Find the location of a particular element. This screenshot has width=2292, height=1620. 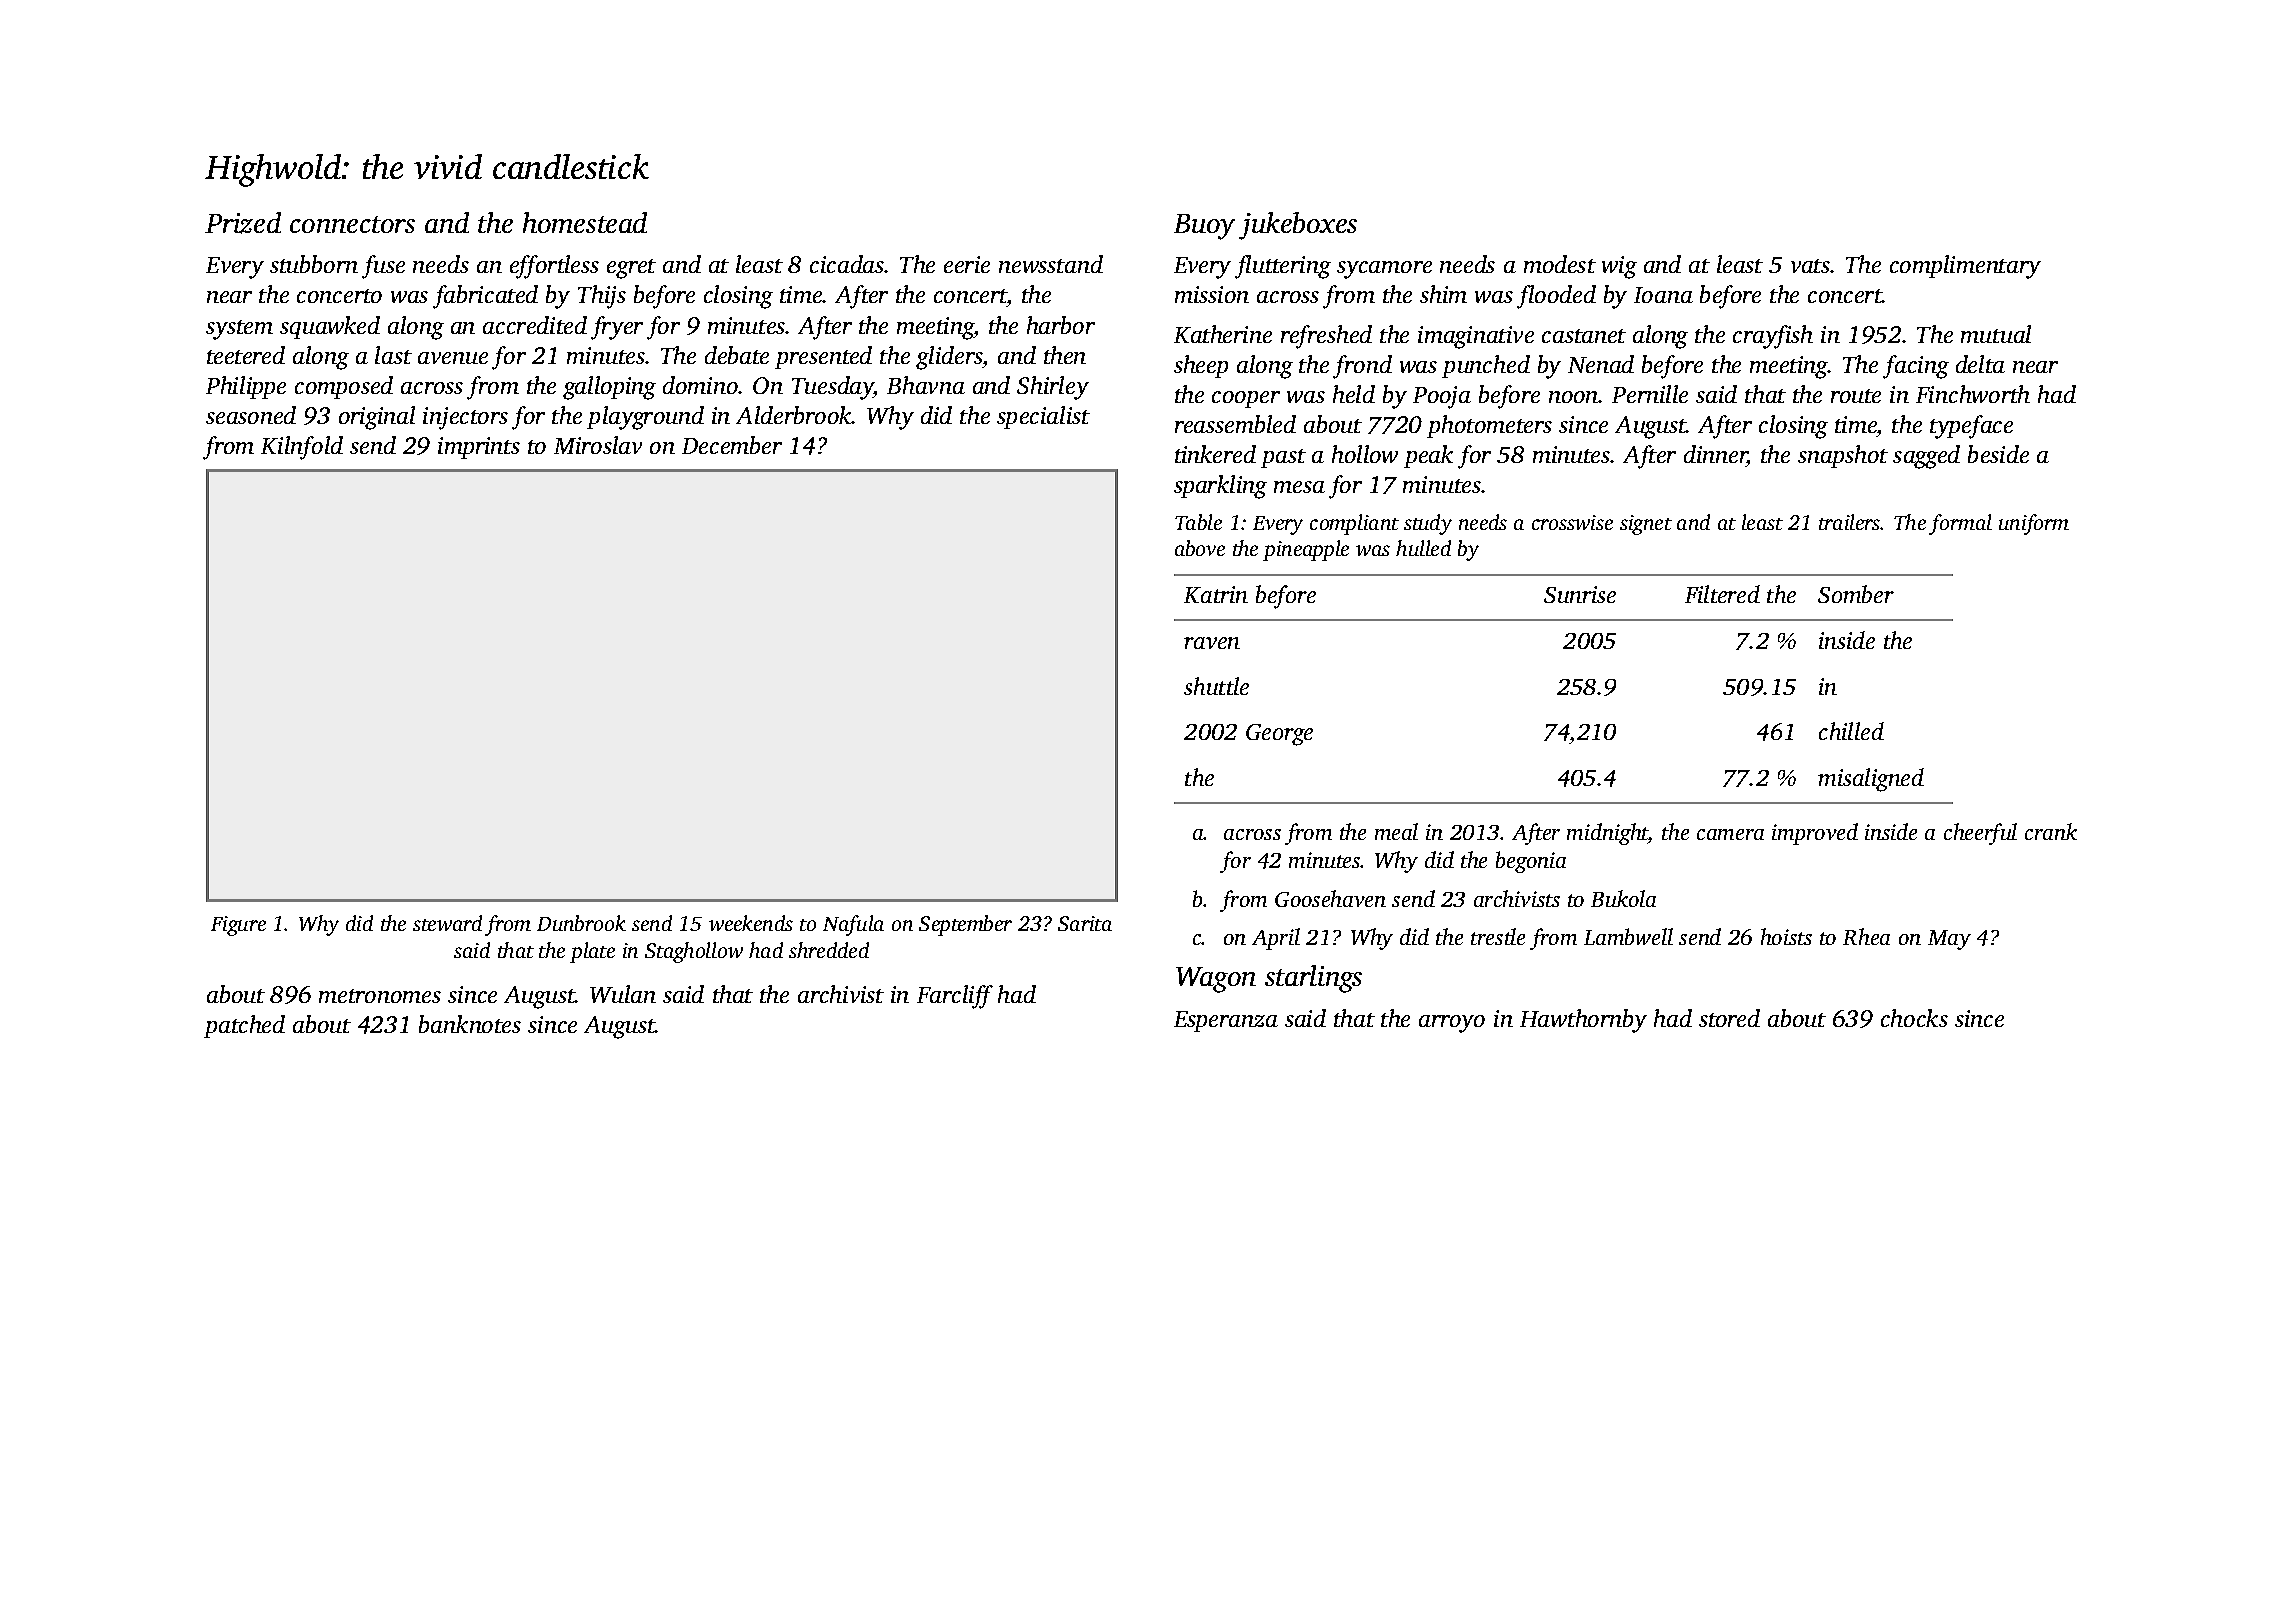

raven is located at coordinates (1212, 643).
